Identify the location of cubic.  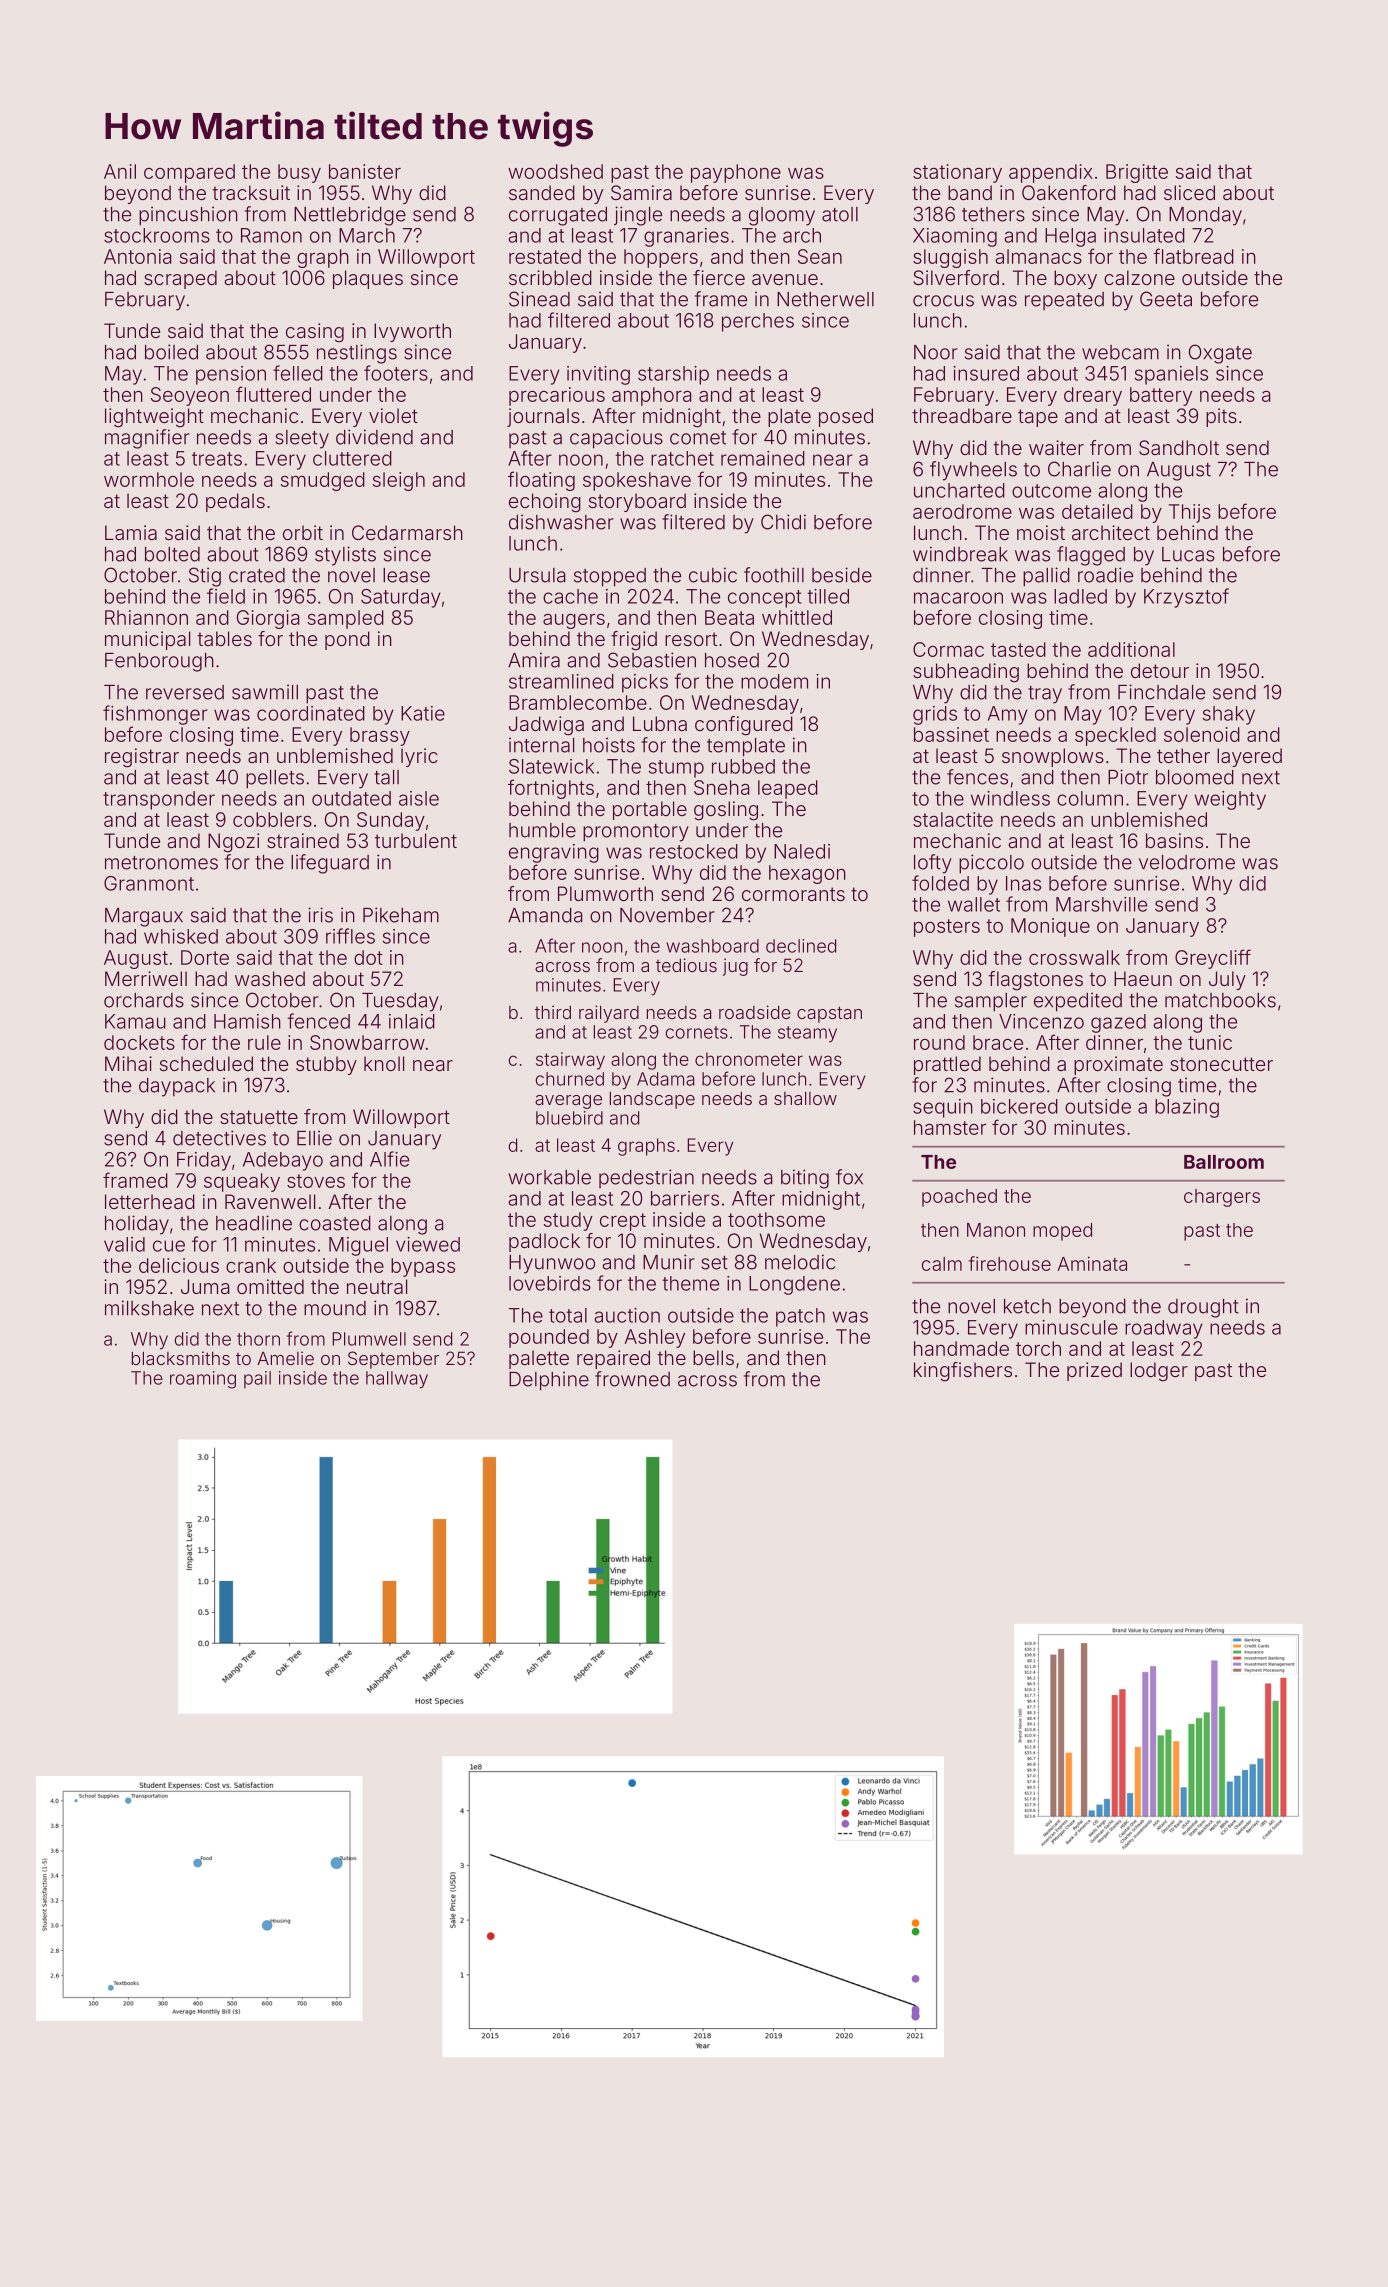
(713, 575).
